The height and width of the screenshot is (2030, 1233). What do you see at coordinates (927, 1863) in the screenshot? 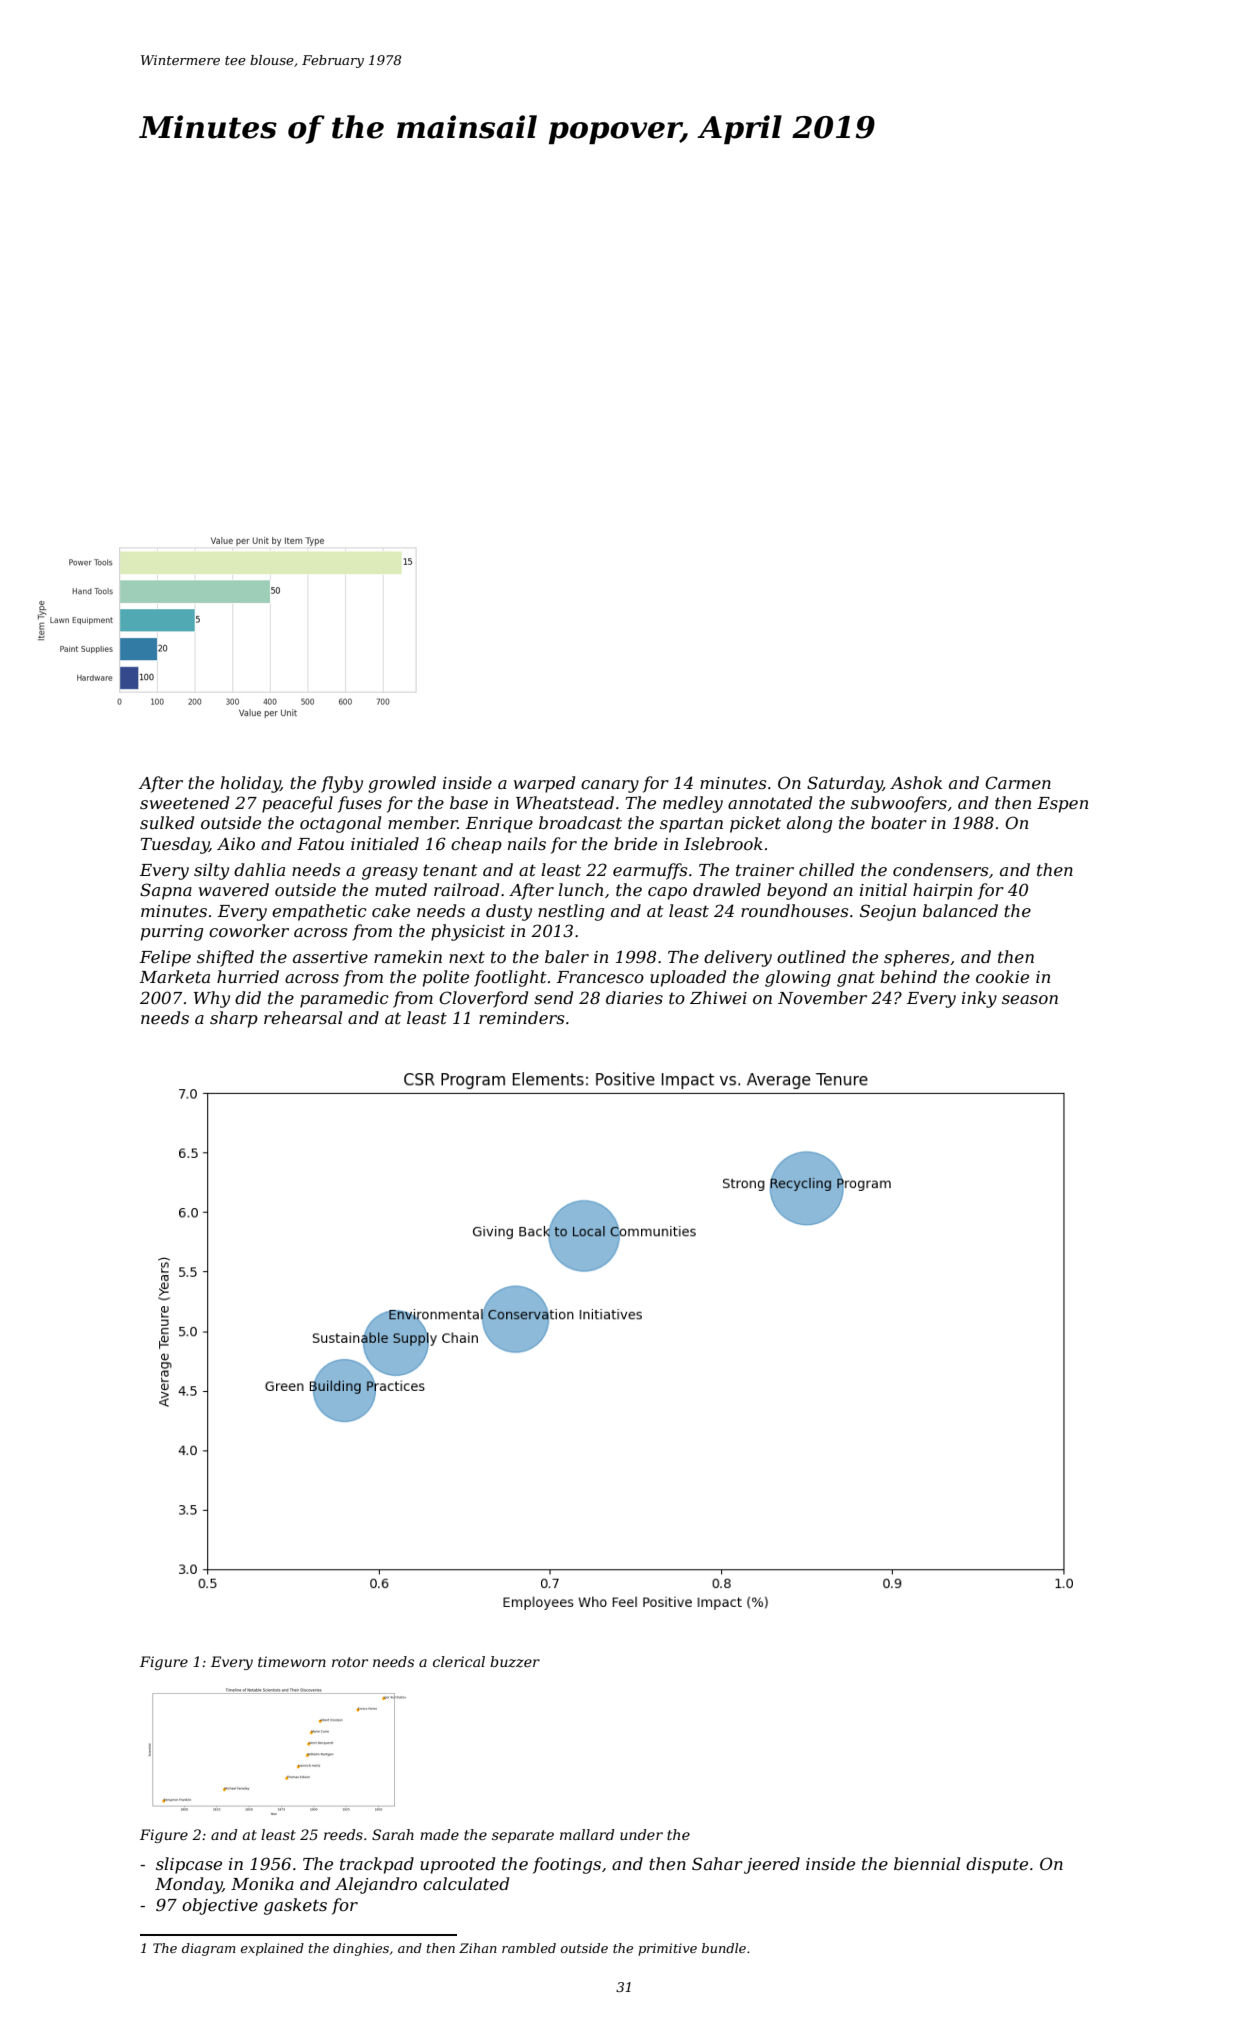
I see `biennial` at bounding box center [927, 1863].
